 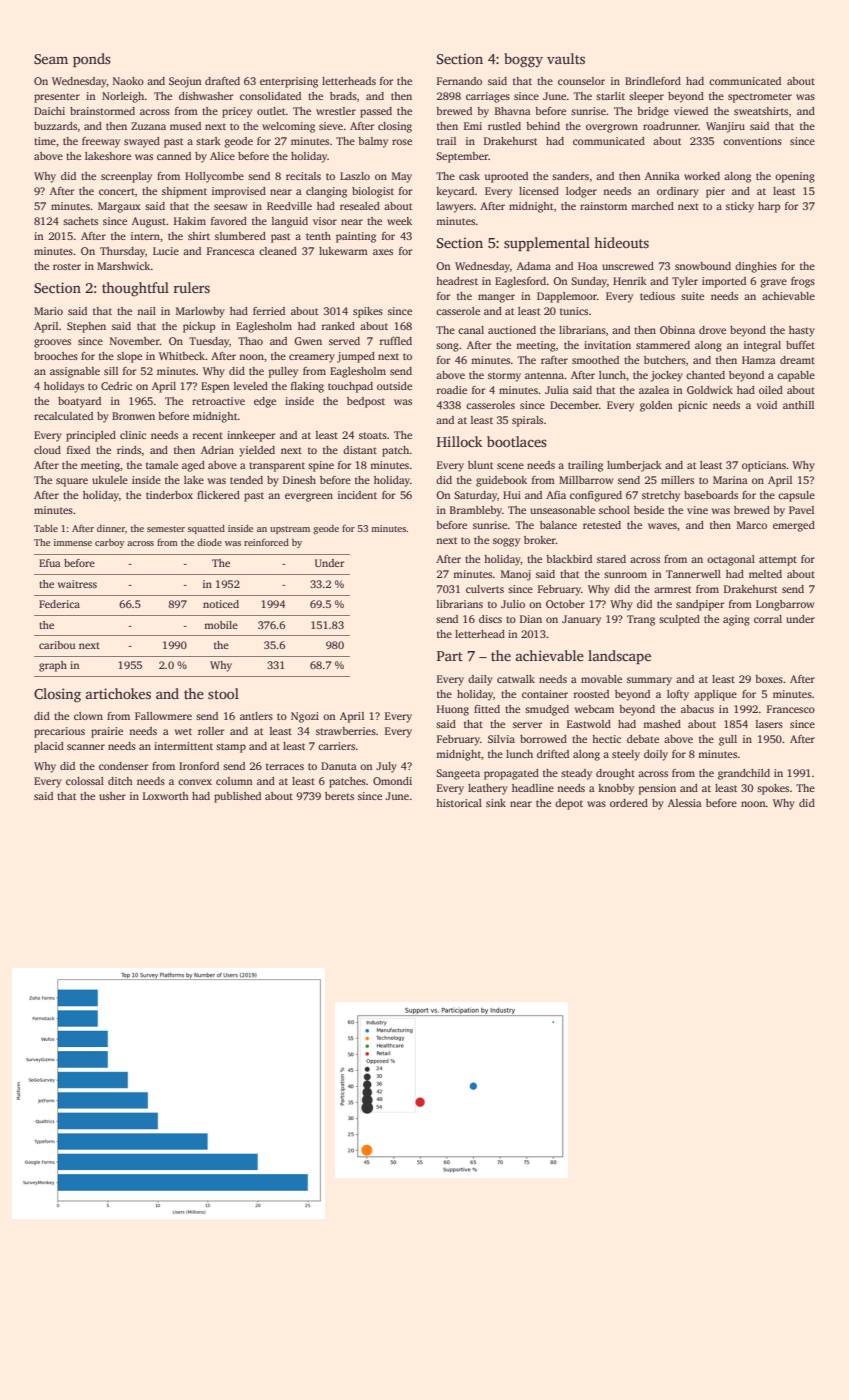 What do you see at coordinates (59, 732) in the document?
I see `precarious` at bounding box center [59, 732].
